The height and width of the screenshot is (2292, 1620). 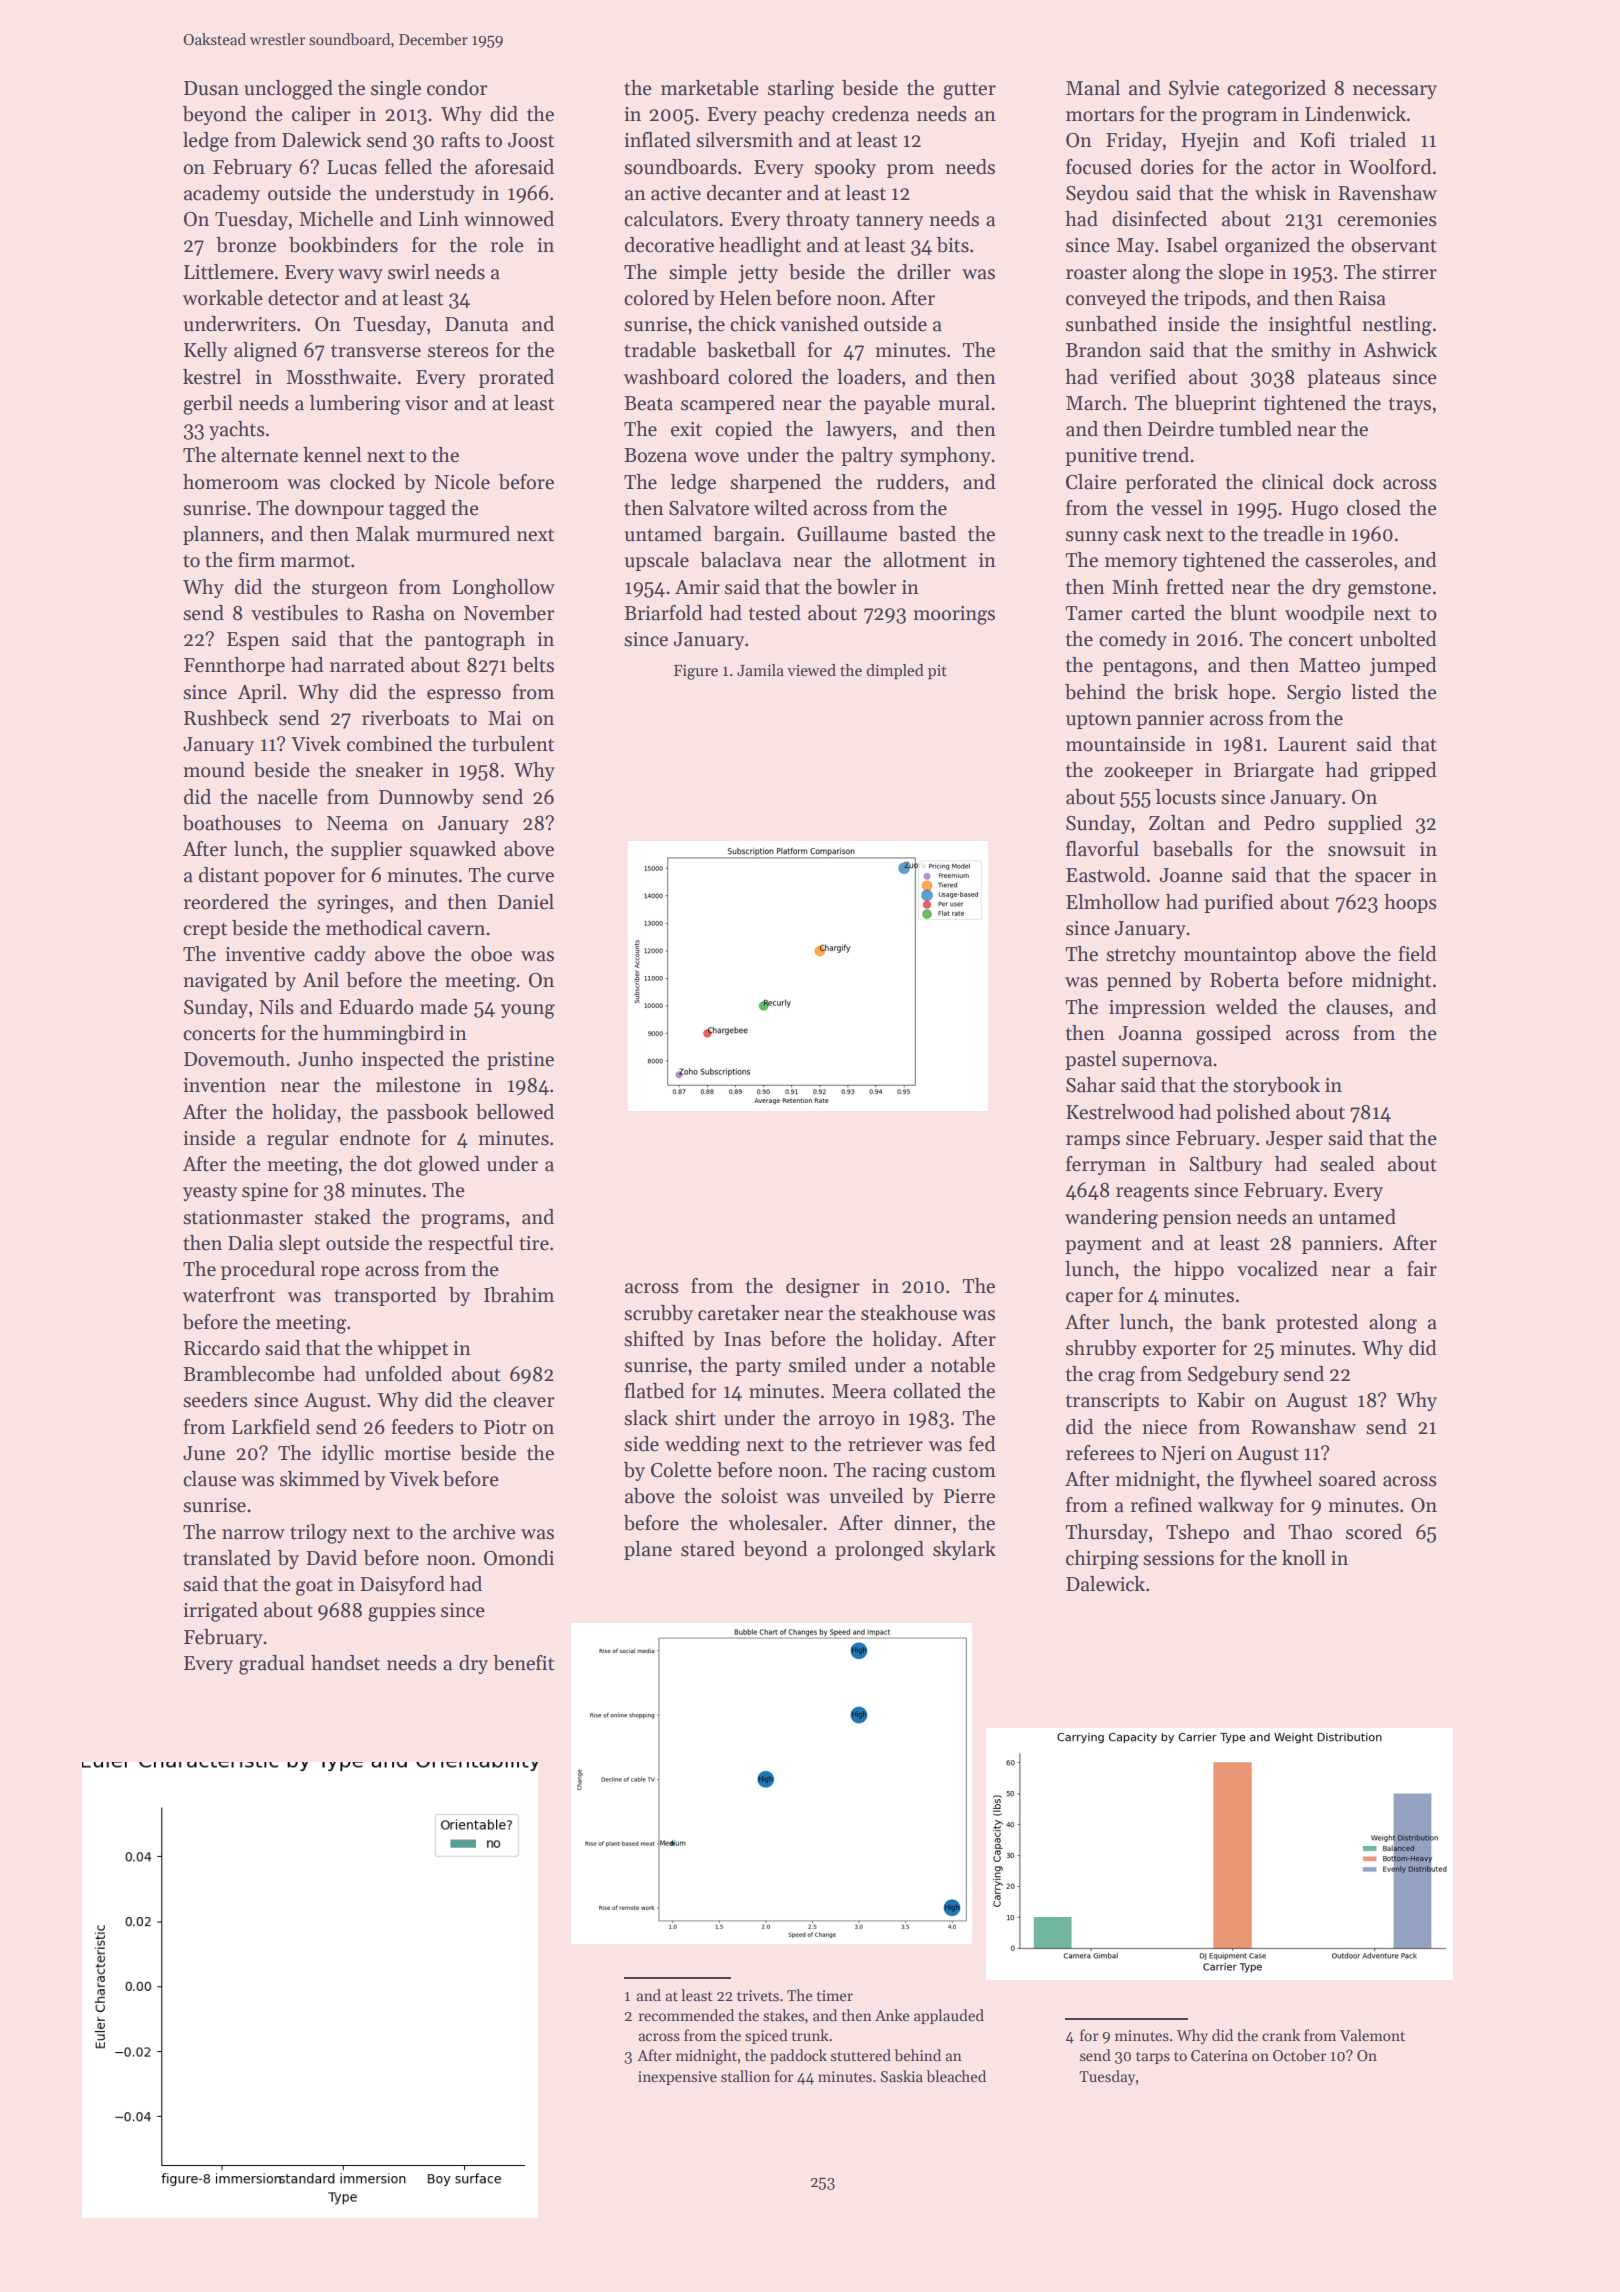 I want to click on murmured, so click(x=463, y=534).
